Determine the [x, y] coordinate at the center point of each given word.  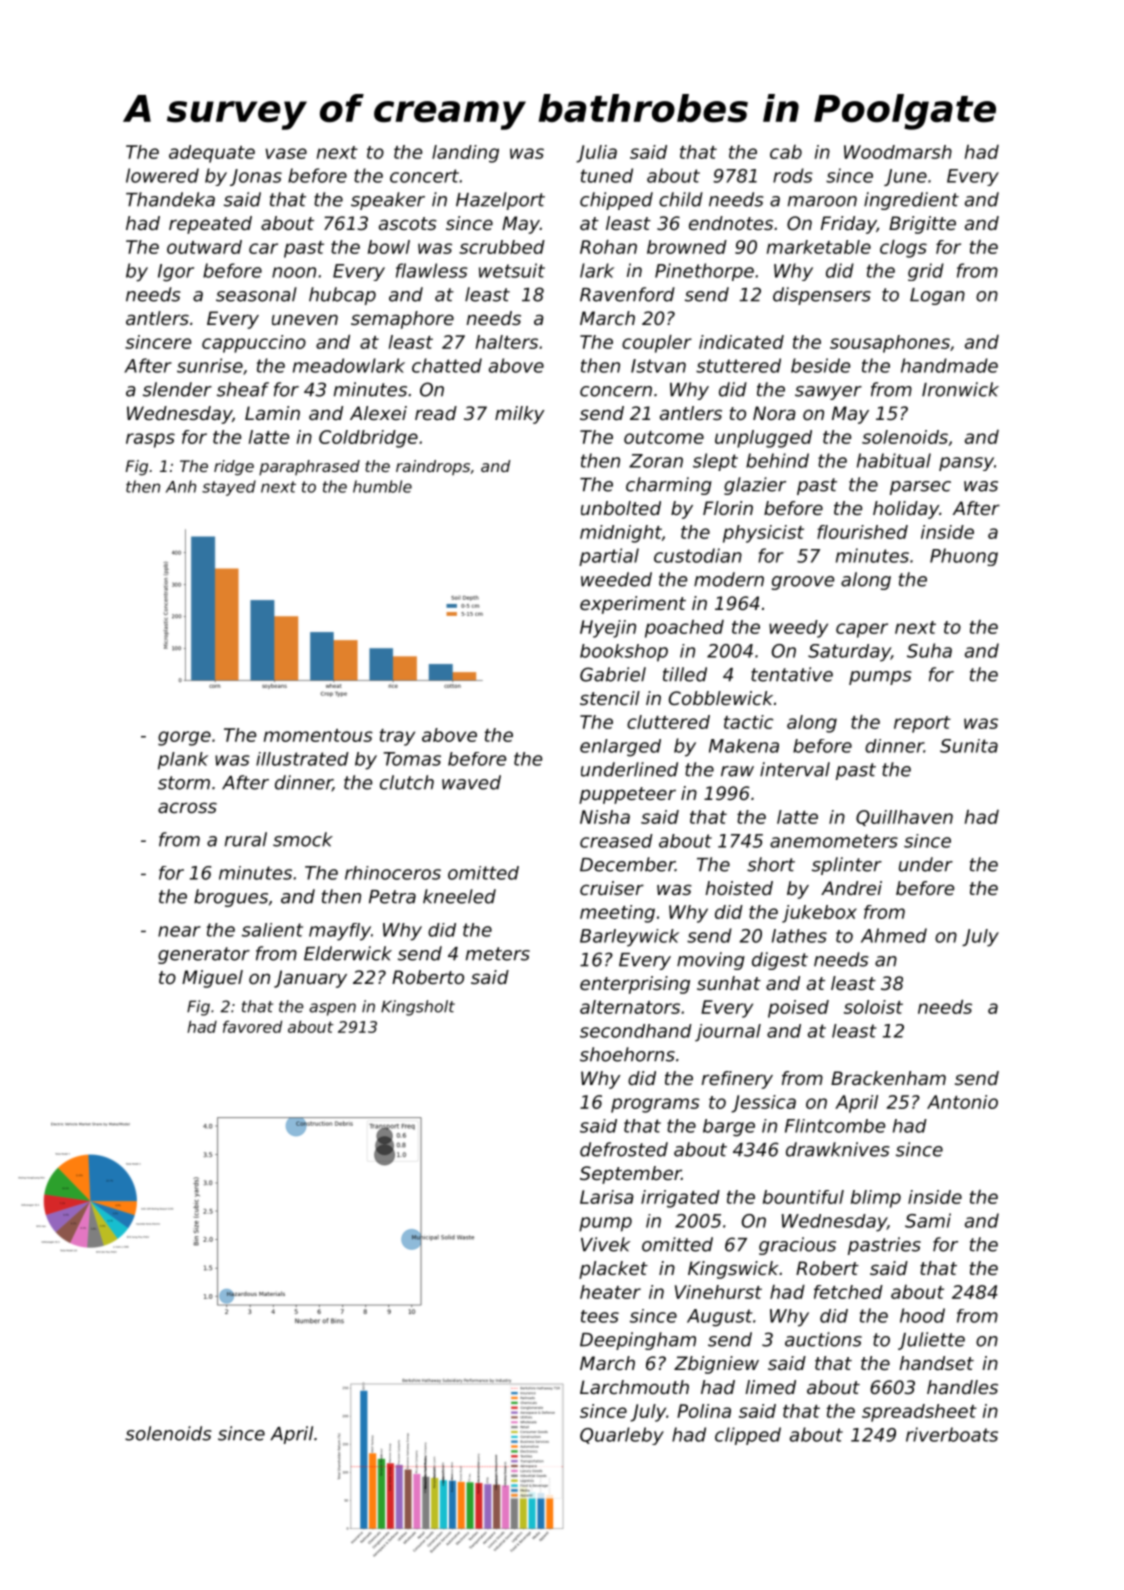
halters [507, 342]
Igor [176, 273]
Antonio [962, 1102]
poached [684, 629]
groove [803, 583]
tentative [792, 674]
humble [382, 486]
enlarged [620, 748]
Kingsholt [418, 1008]
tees [600, 1316]
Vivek [605, 1244]
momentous [318, 735]
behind [777, 460]
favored [252, 1026]
